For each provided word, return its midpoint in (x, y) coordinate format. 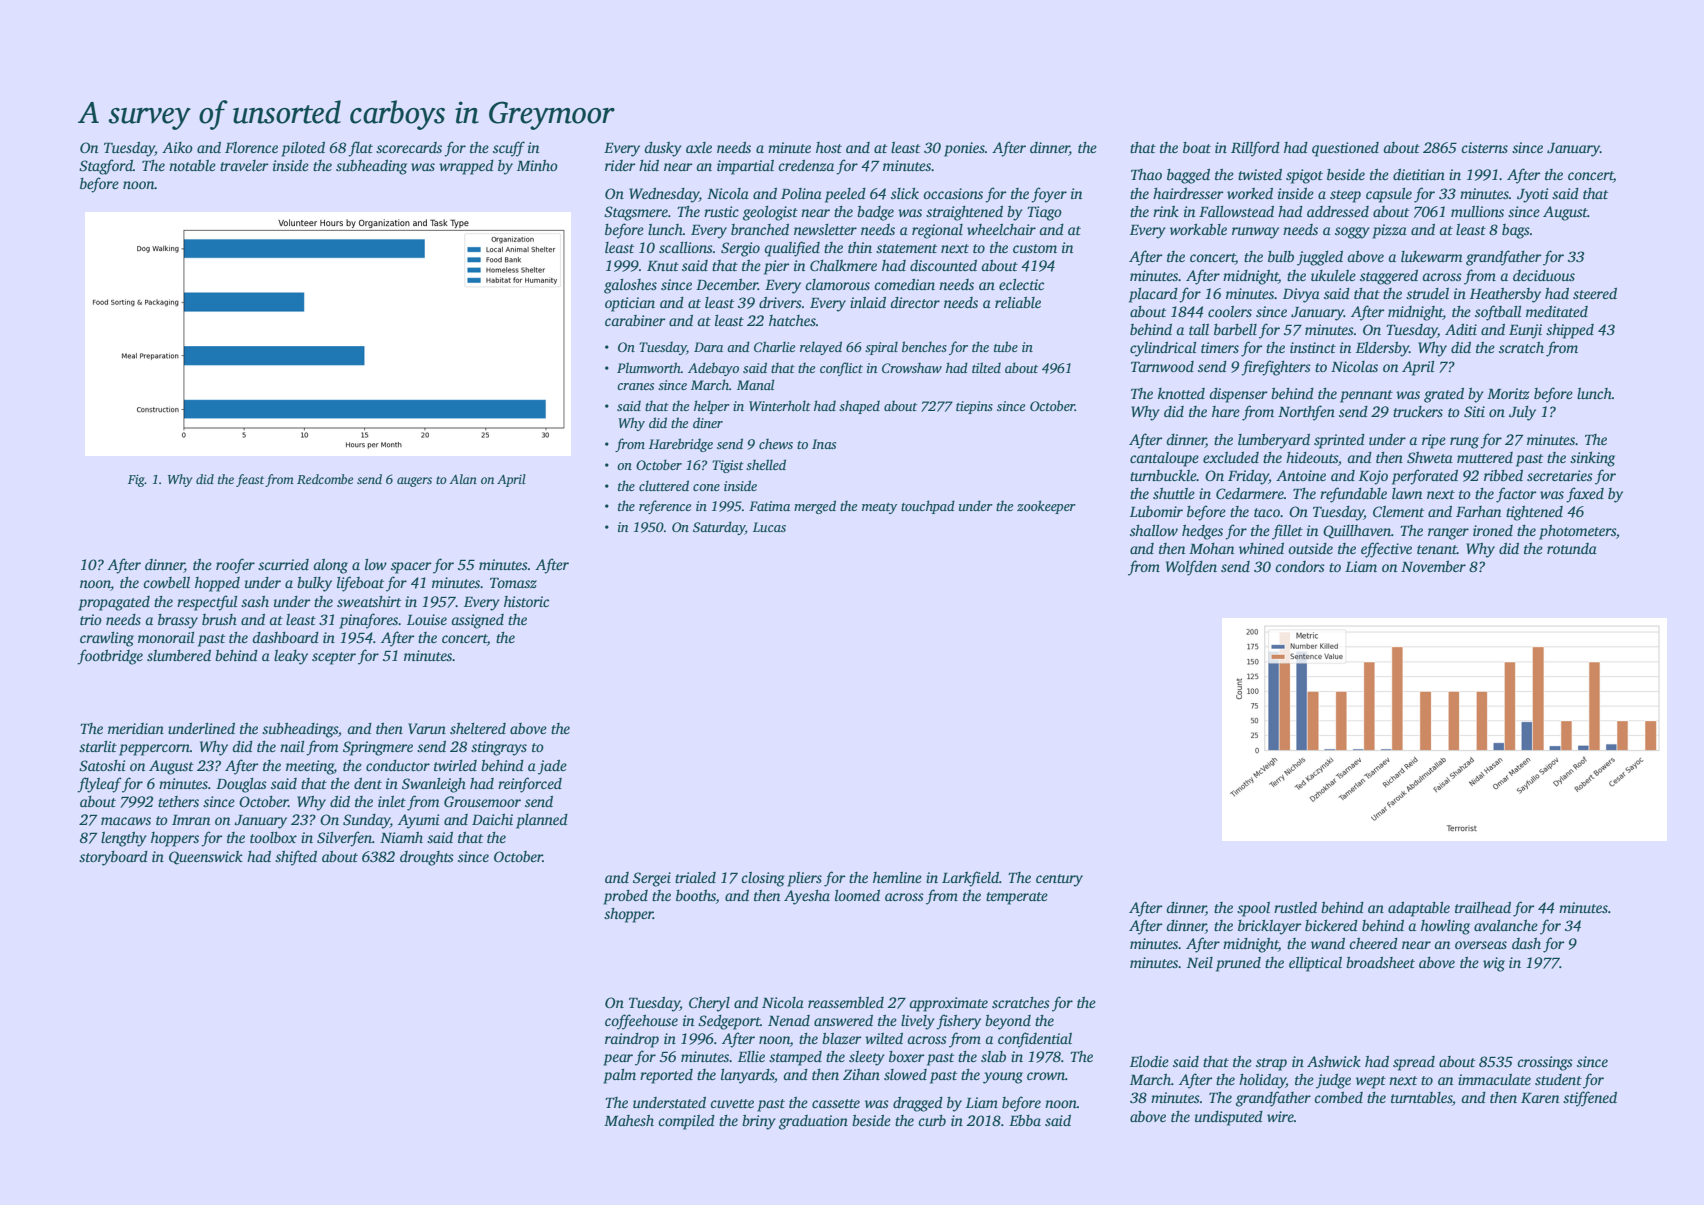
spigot (1304, 176)
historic (526, 601)
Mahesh (629, 1120)
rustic (721, 211)
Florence (251, 147)
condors (1300, 566)
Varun (427, 728)
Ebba (1025, 1120)
